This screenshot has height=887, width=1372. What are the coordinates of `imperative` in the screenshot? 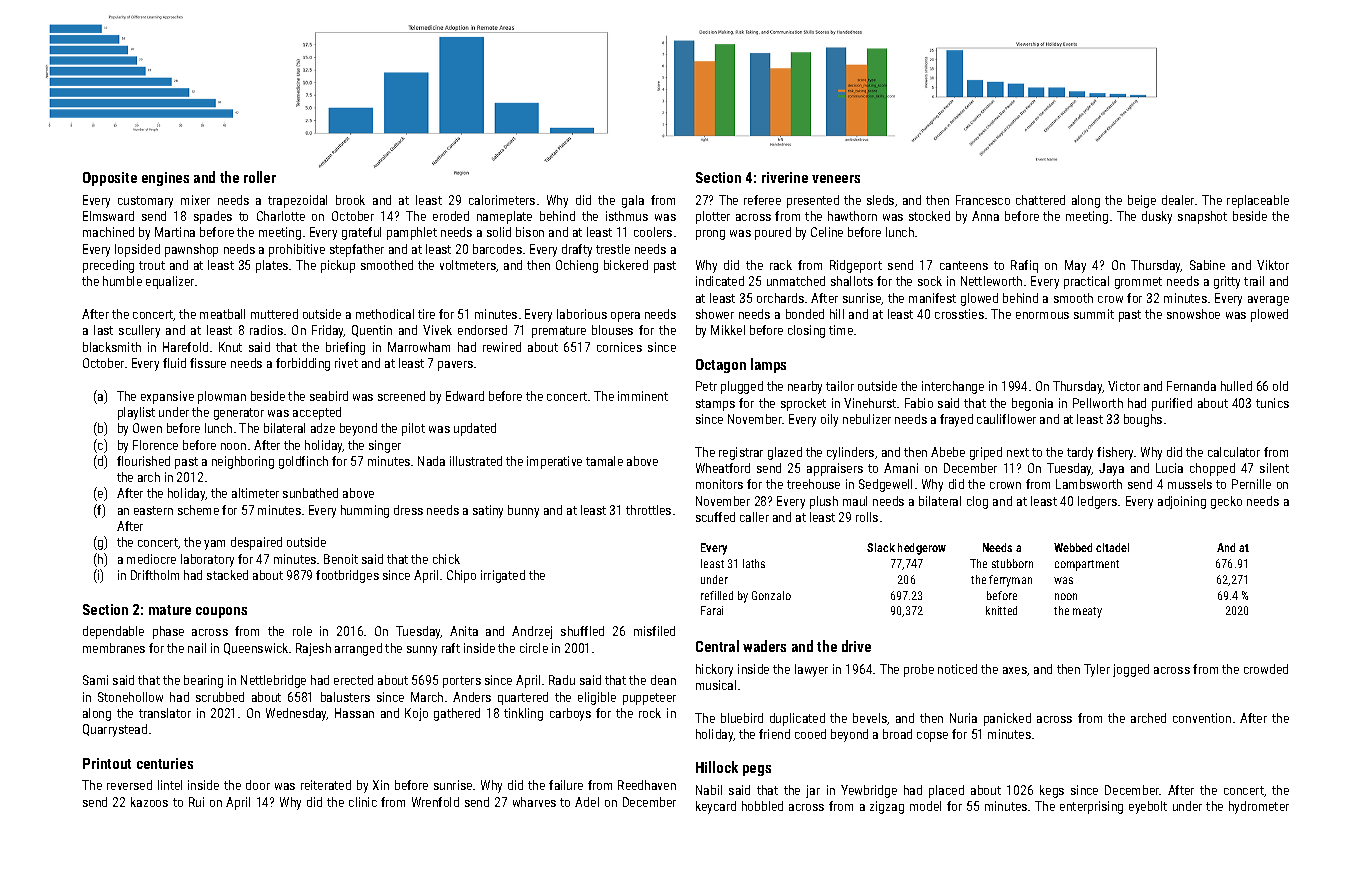 It's located at (554, 462).
